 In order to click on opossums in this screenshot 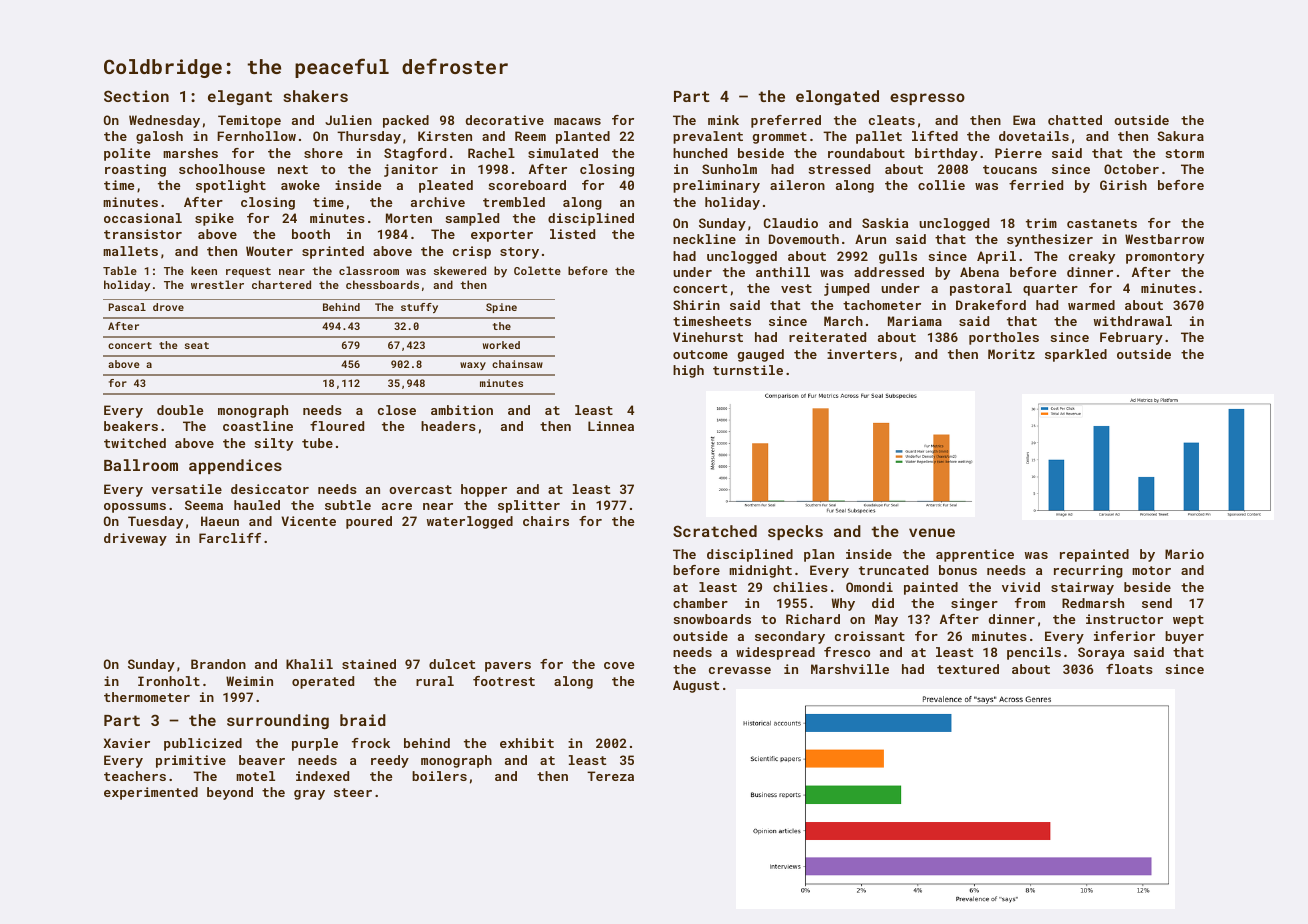, I will do `click(135, 508)`.
